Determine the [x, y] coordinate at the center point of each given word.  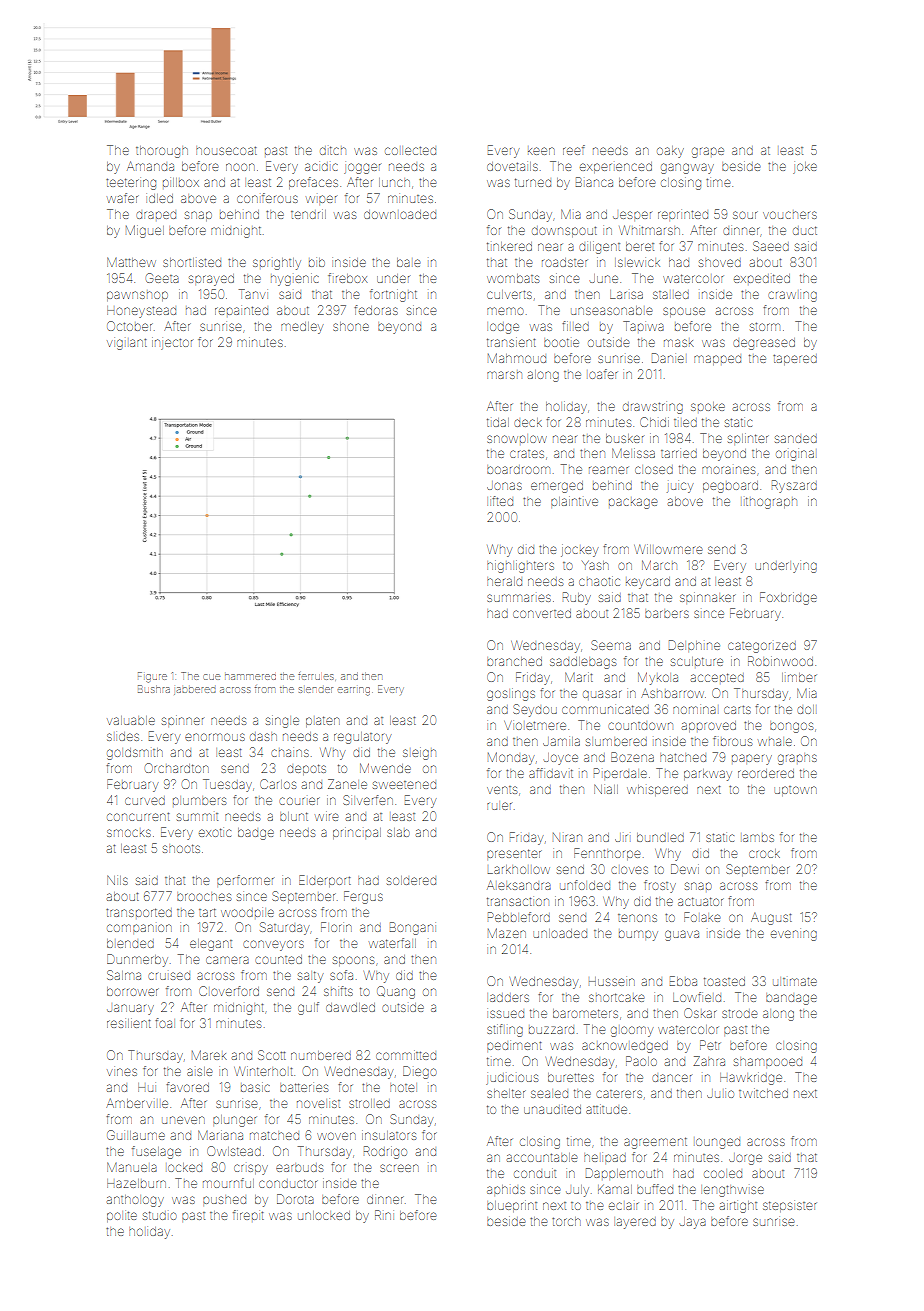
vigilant [126, 344]
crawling [792, 296]
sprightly [277, 264]
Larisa [626, 294]
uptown [796, 791]
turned [533, 182]
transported [139, 912]
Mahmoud [517, 358]
